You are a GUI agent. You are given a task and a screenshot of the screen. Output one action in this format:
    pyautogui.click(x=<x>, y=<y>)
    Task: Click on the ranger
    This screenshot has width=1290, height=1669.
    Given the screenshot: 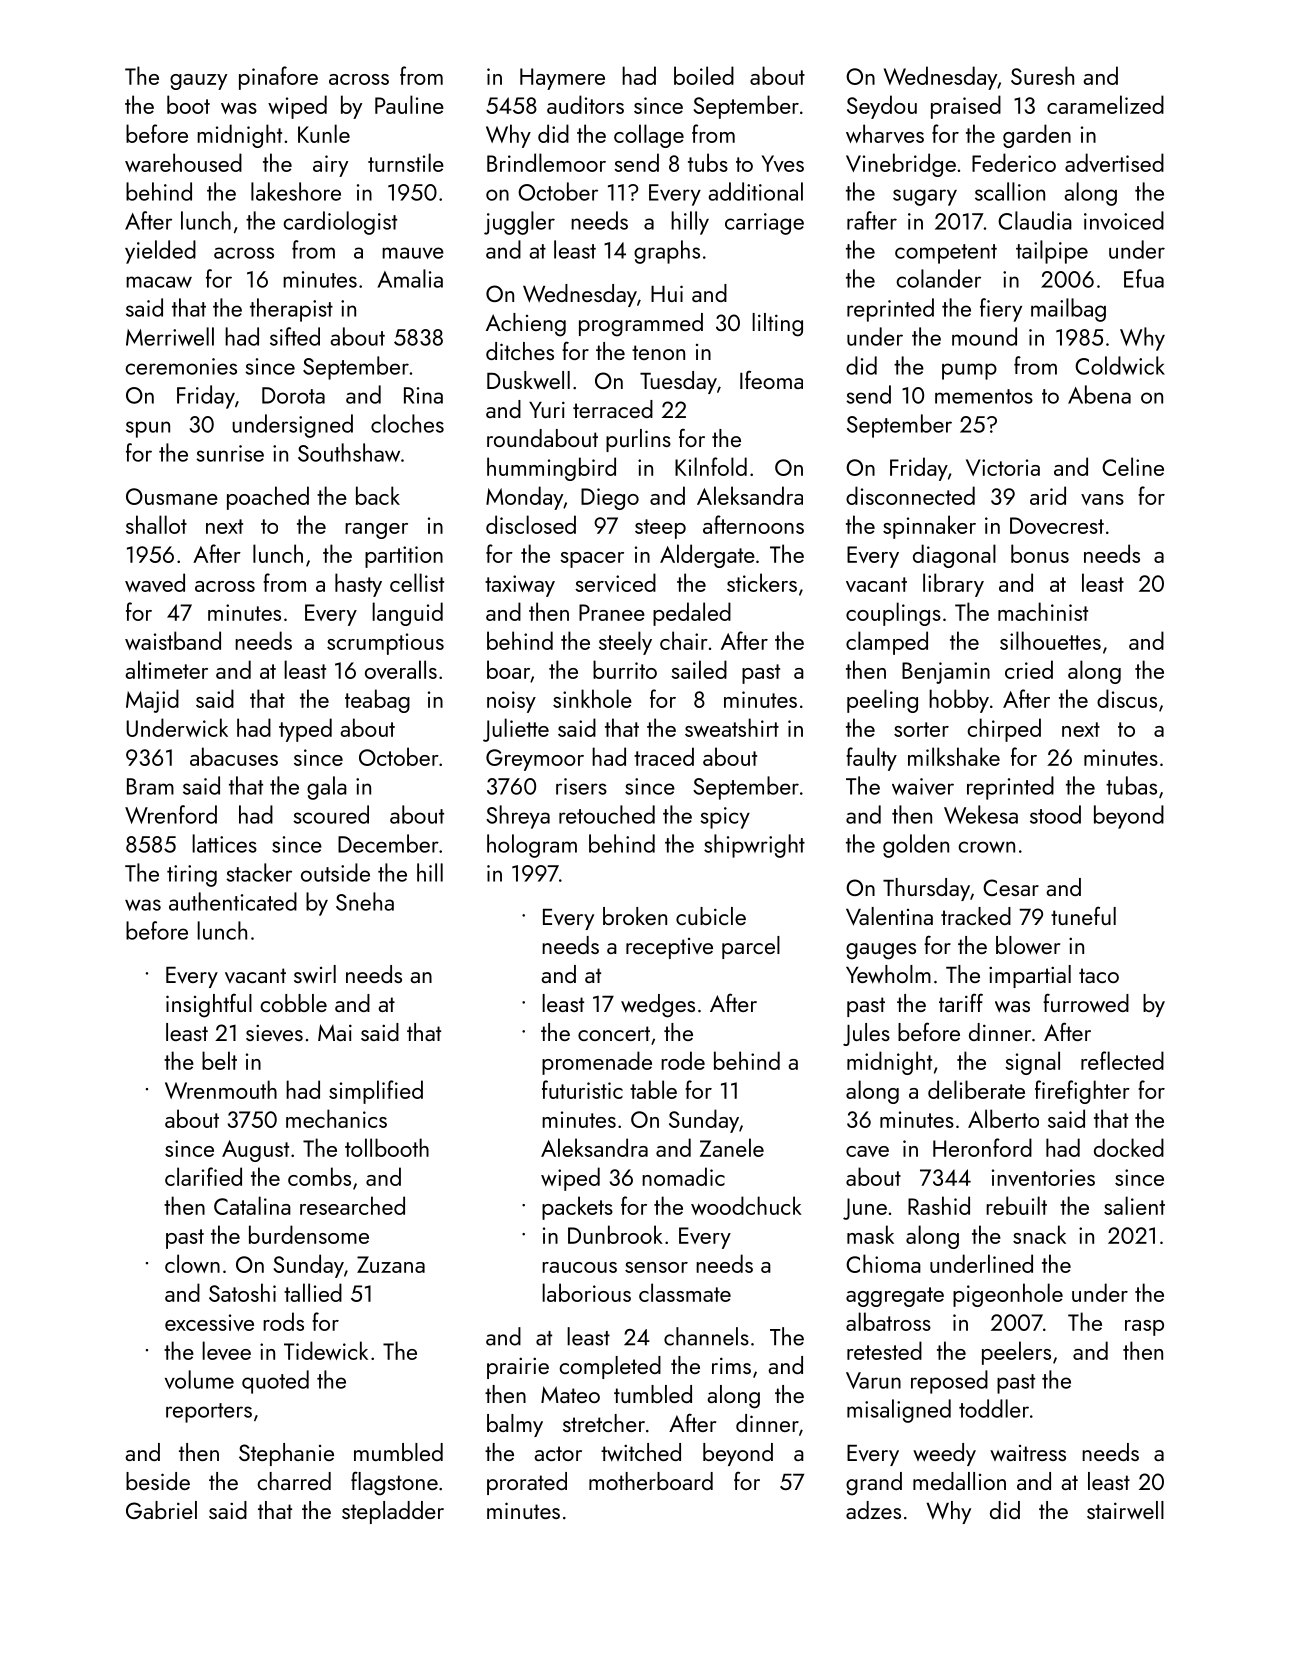 What is the action you would take?
    pyautogui.click(x=376, y=531)
